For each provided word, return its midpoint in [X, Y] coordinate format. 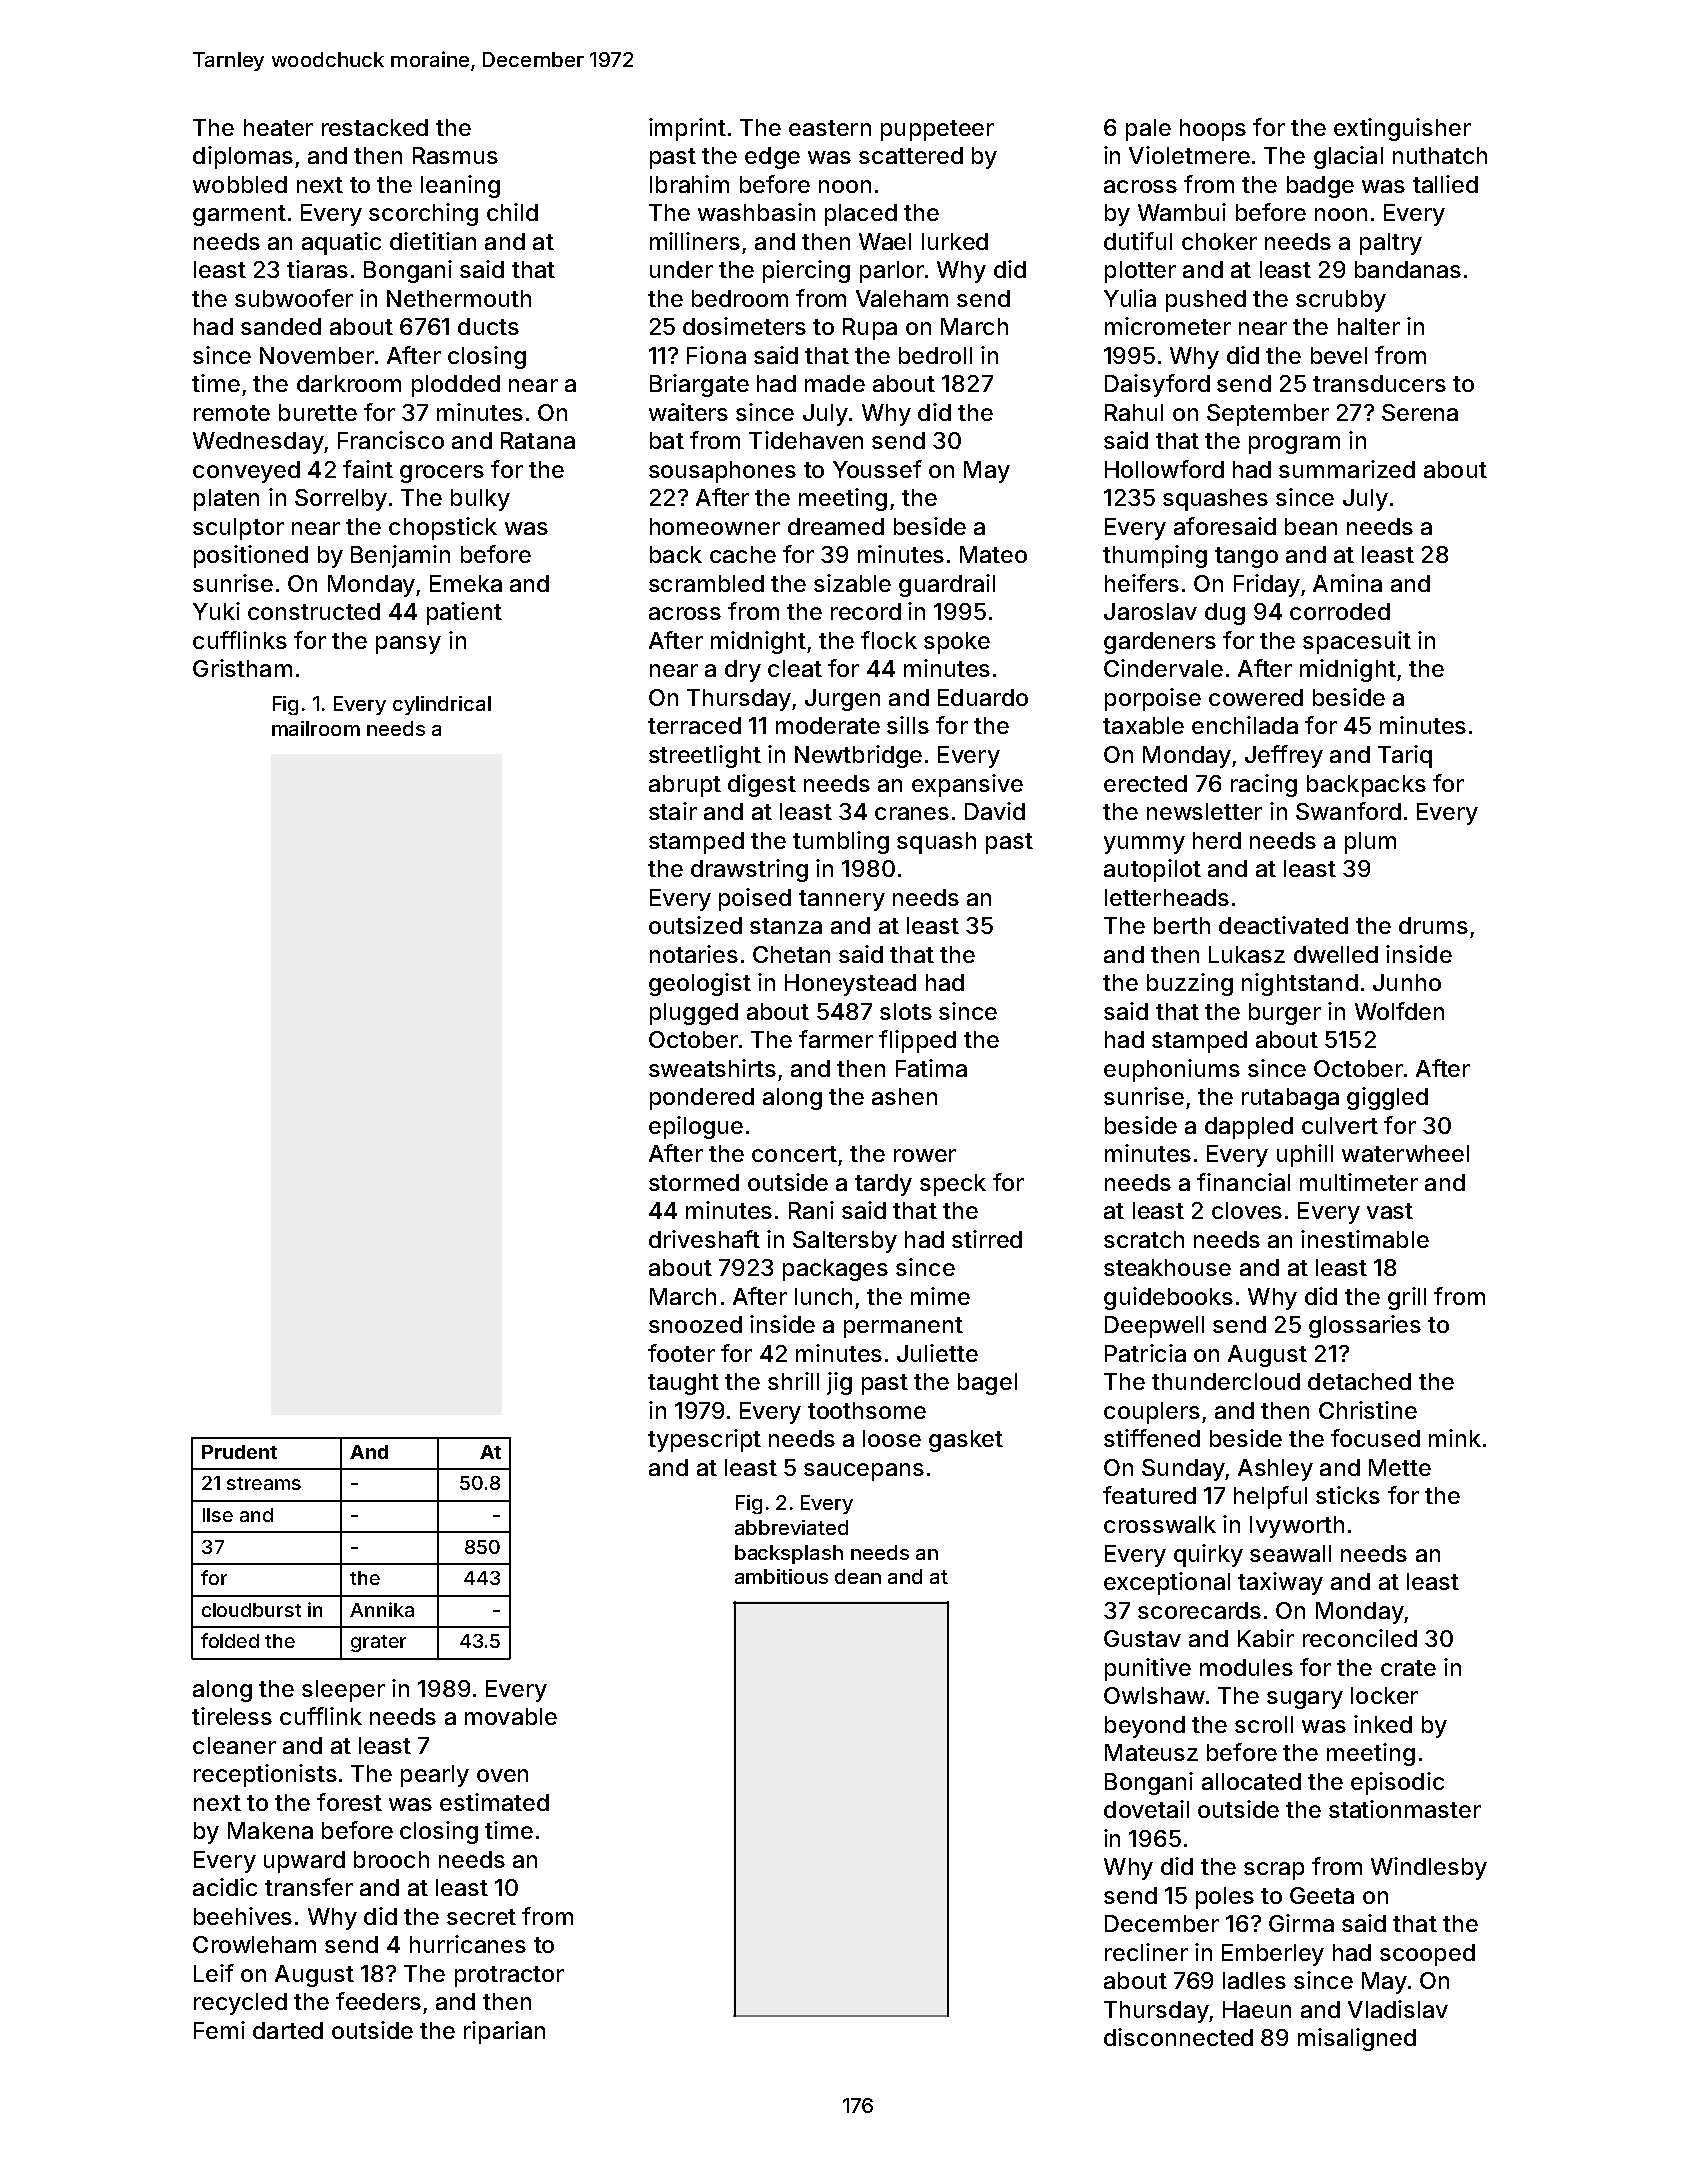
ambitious [781, 1576]
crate [1408, 1668]
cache [743, 554]
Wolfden [1399, 1011]
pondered [702, 1099]
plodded [456, 386]
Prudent [239, 1452]
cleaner [234, 1745]
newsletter [1204, 811]
